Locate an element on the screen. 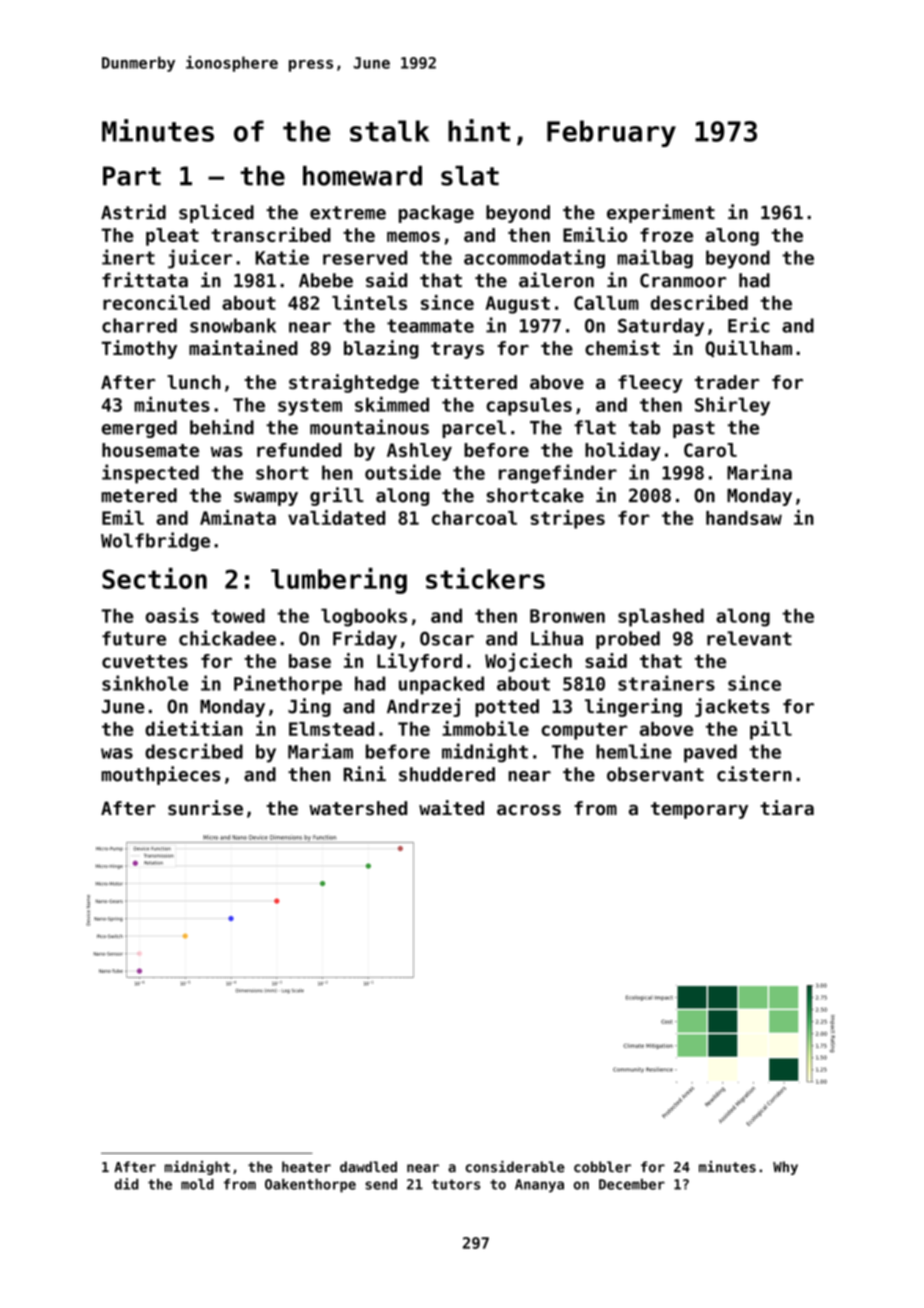 The width and height of the screenshot is (924, 1308). charcoal is located at coordinates (474, 518).
